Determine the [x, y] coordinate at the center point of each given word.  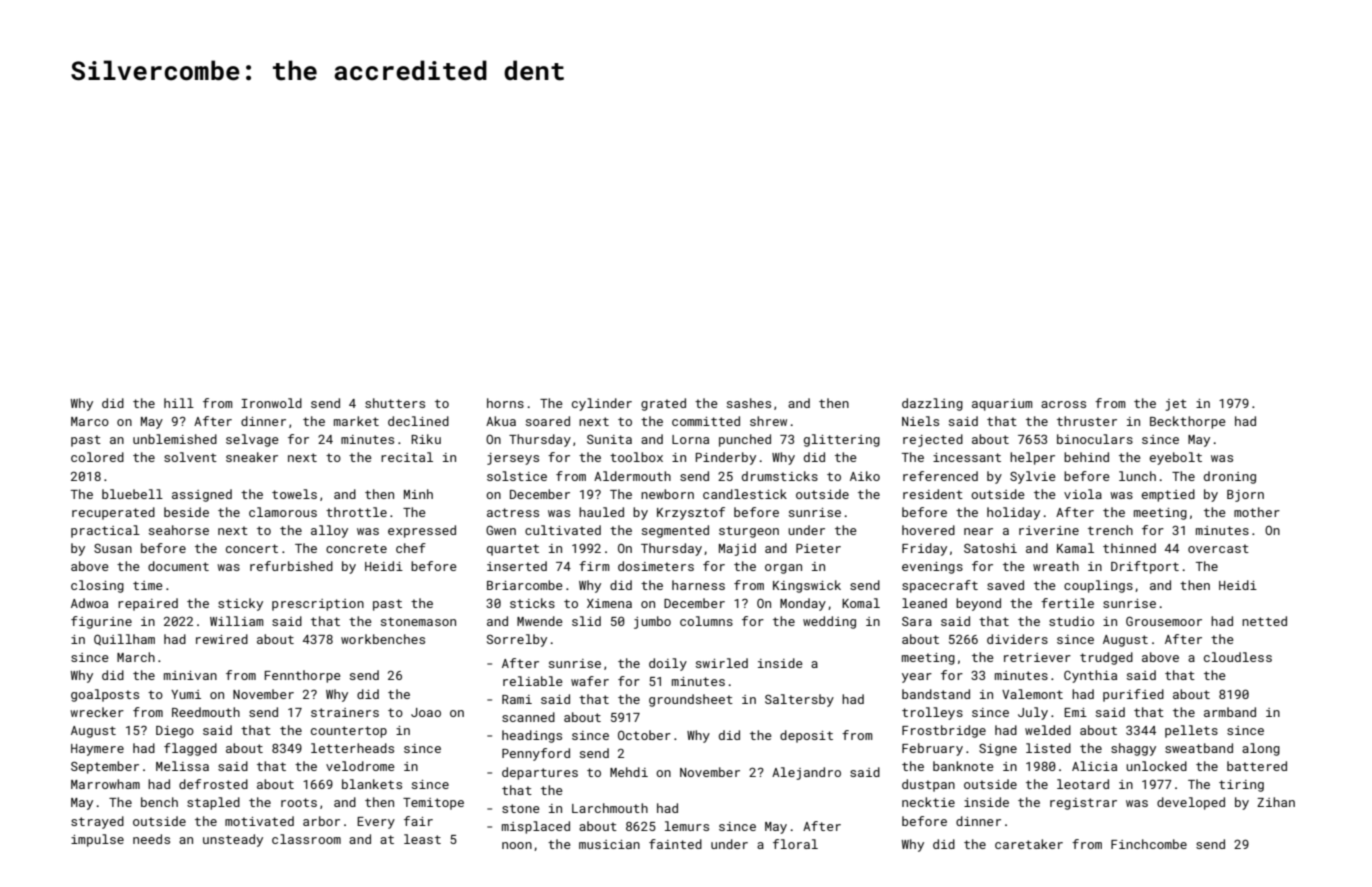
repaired [148, 604]
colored [97, 457]
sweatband [1199, 748]
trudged [1106, 658]
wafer [590, 681]
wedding [829, 622]
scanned [528, 717]
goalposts [105, 695]
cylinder [602, 404]
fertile [1067, 603]
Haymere [97, 750]
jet [1176, 405]
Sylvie [1033, 477]
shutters [395, 403]
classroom [306, 839]
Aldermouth [632, 476]
